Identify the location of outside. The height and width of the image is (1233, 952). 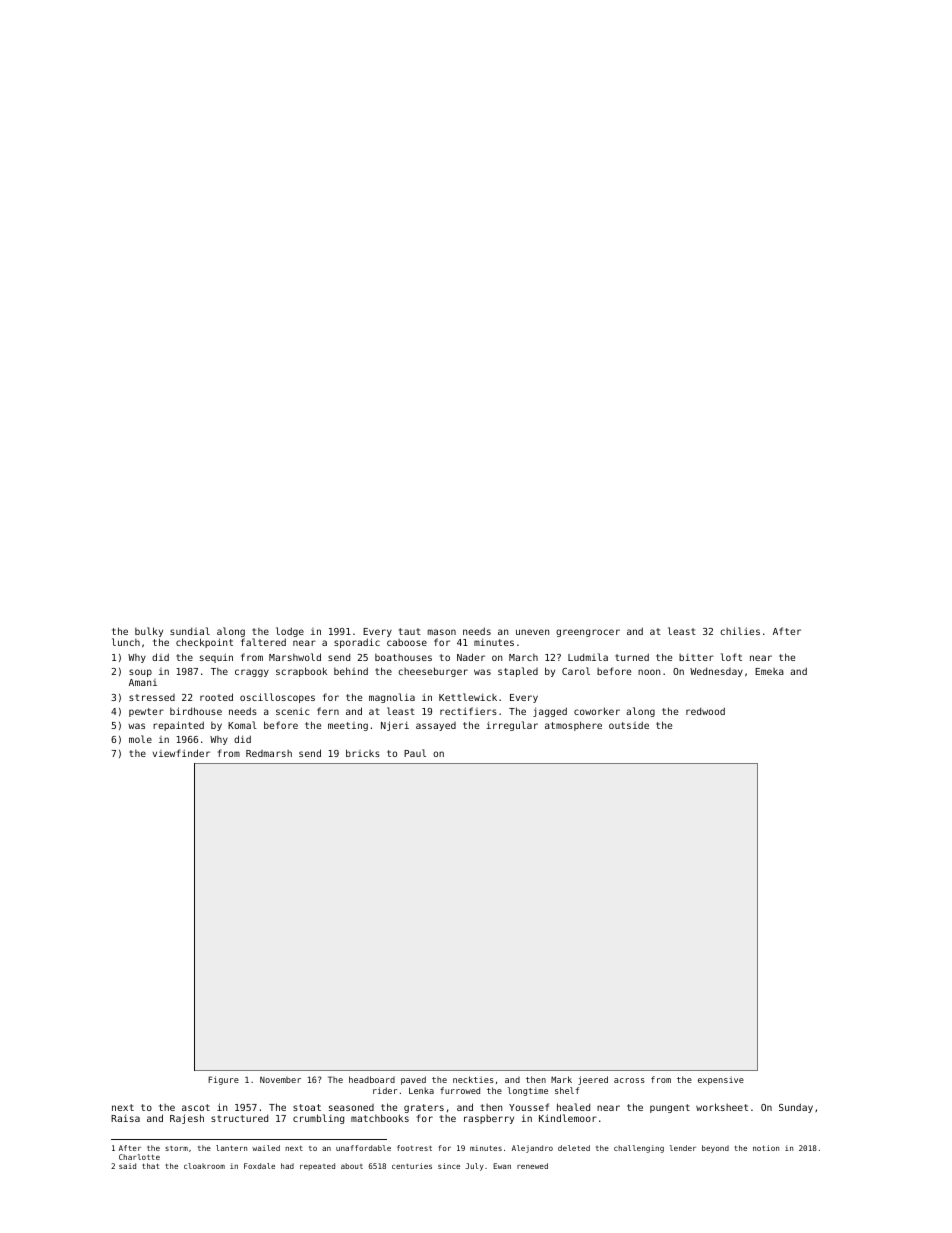
(629, 725).
